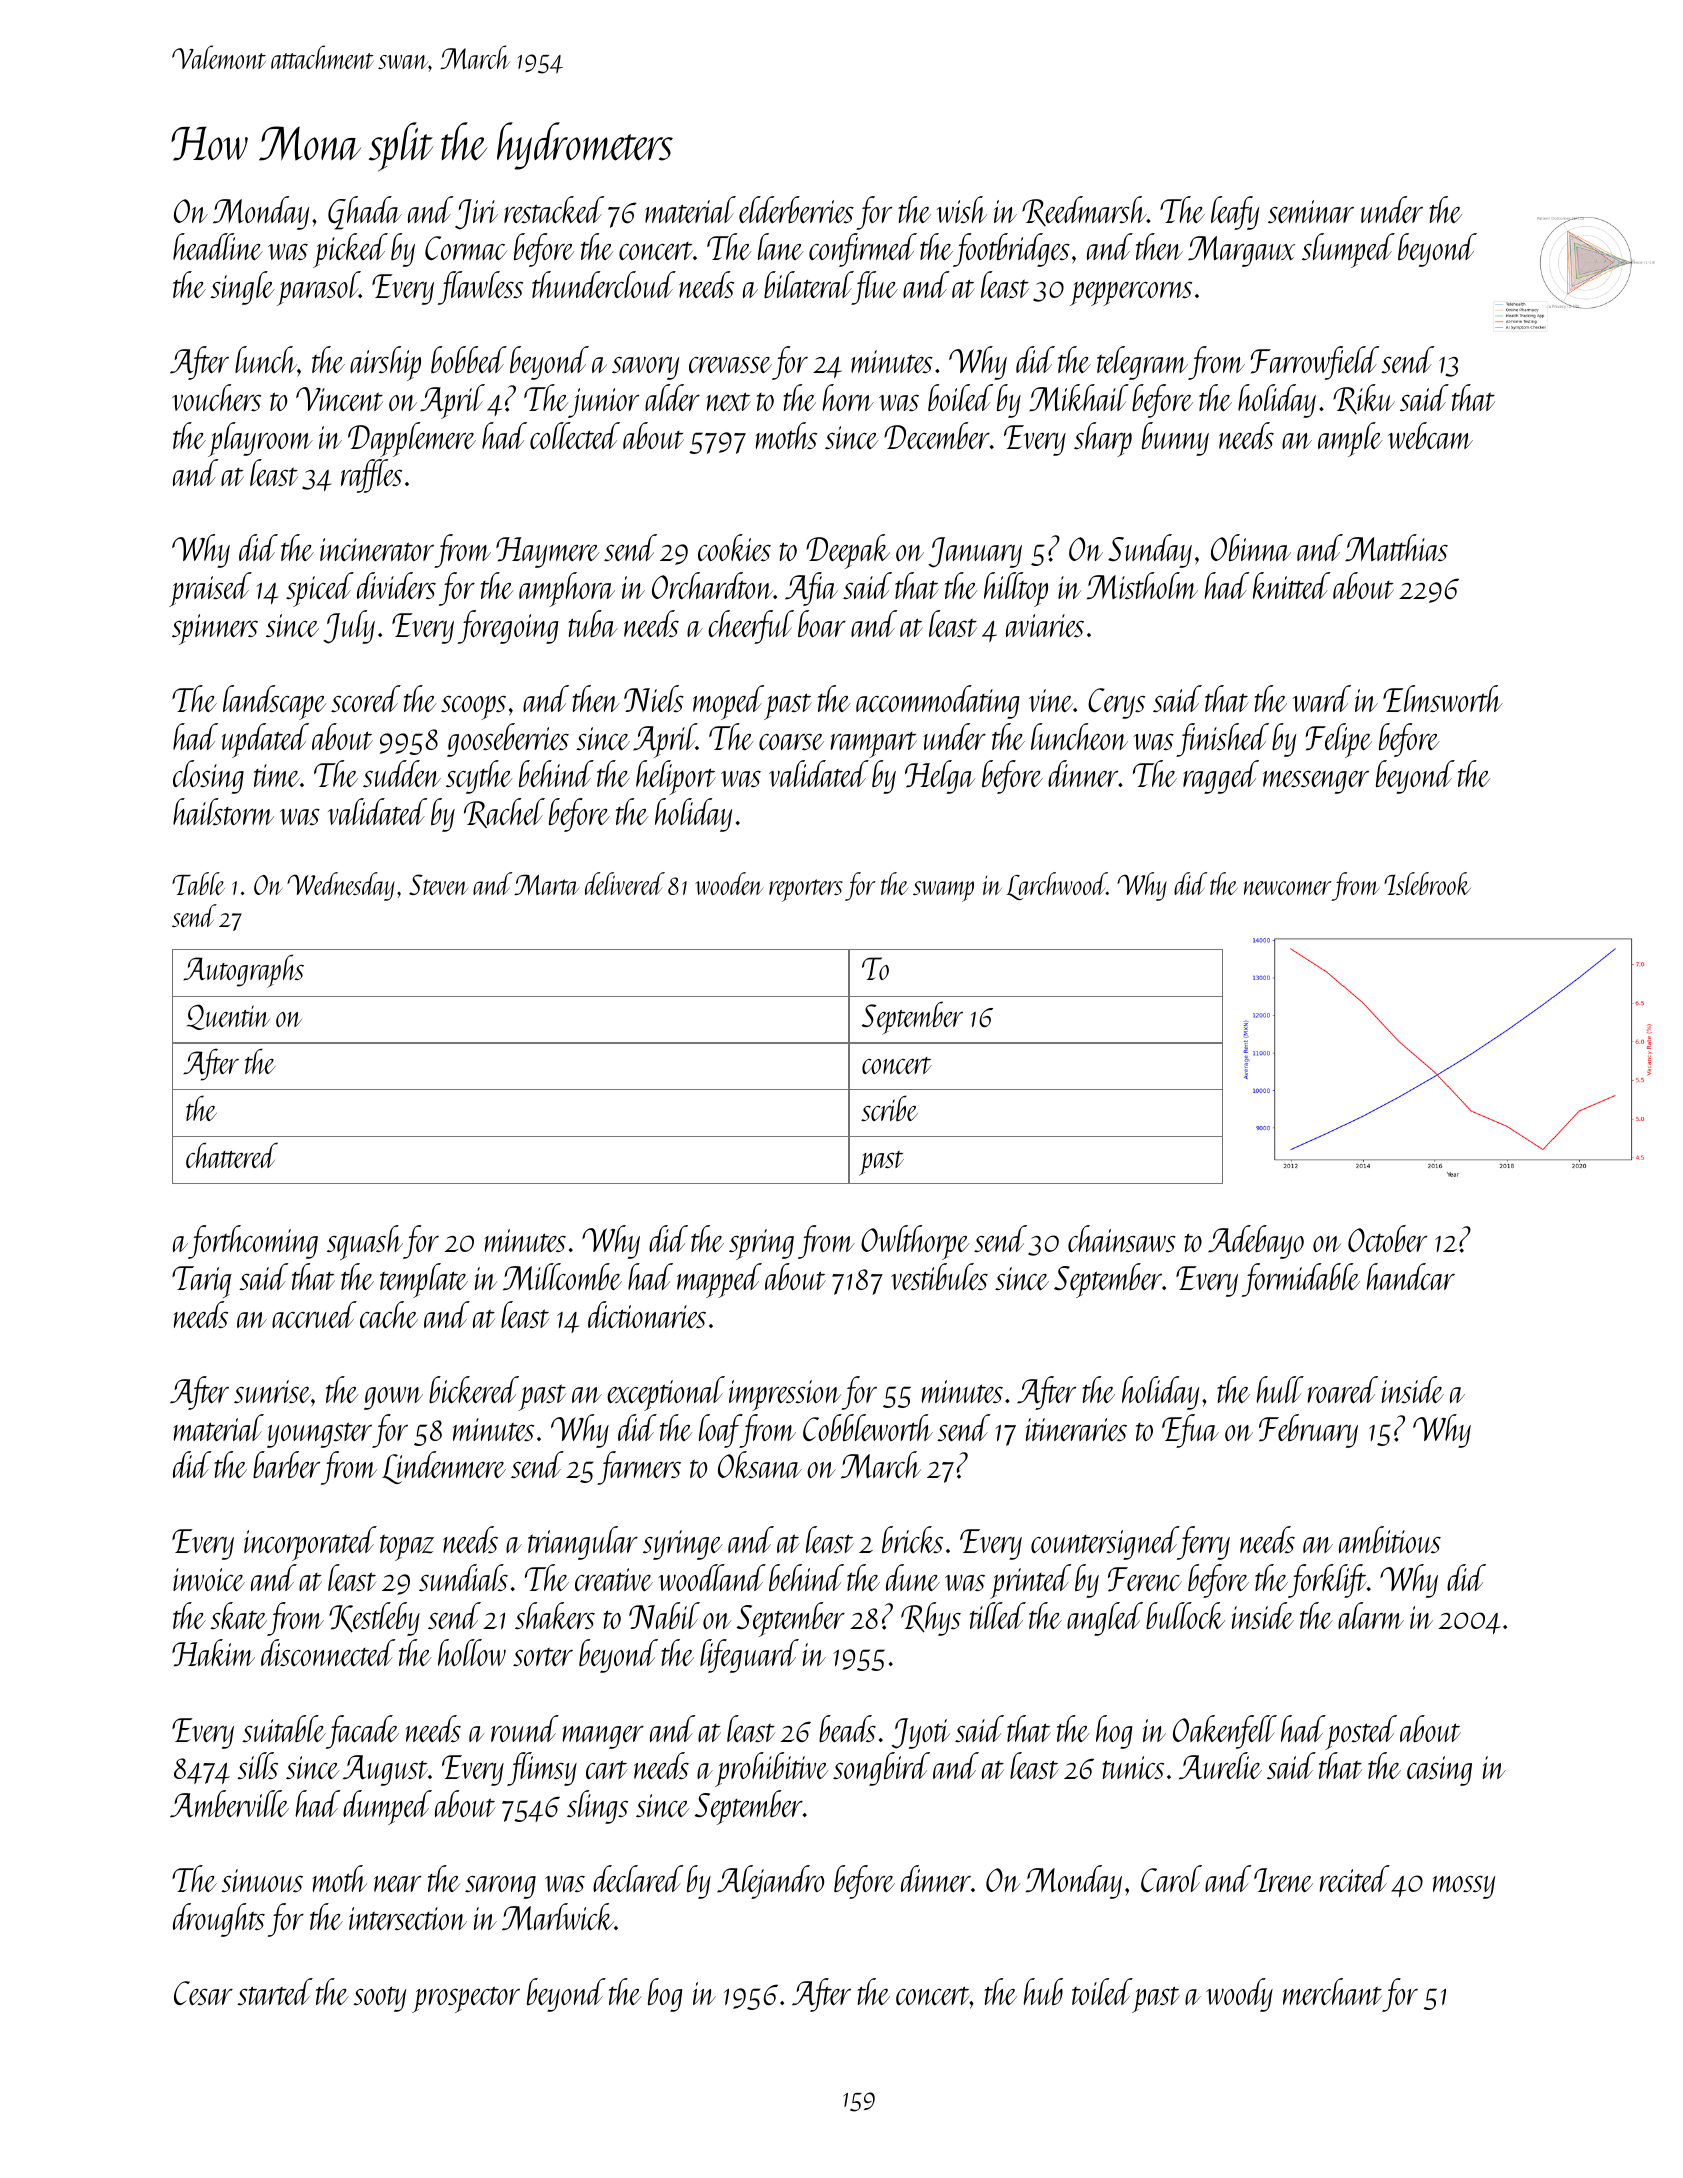 The image size is (1683, 2178). Describe the element at coordinates (1427, 883) in the screenshot. I see `Islebrook` at that location.
